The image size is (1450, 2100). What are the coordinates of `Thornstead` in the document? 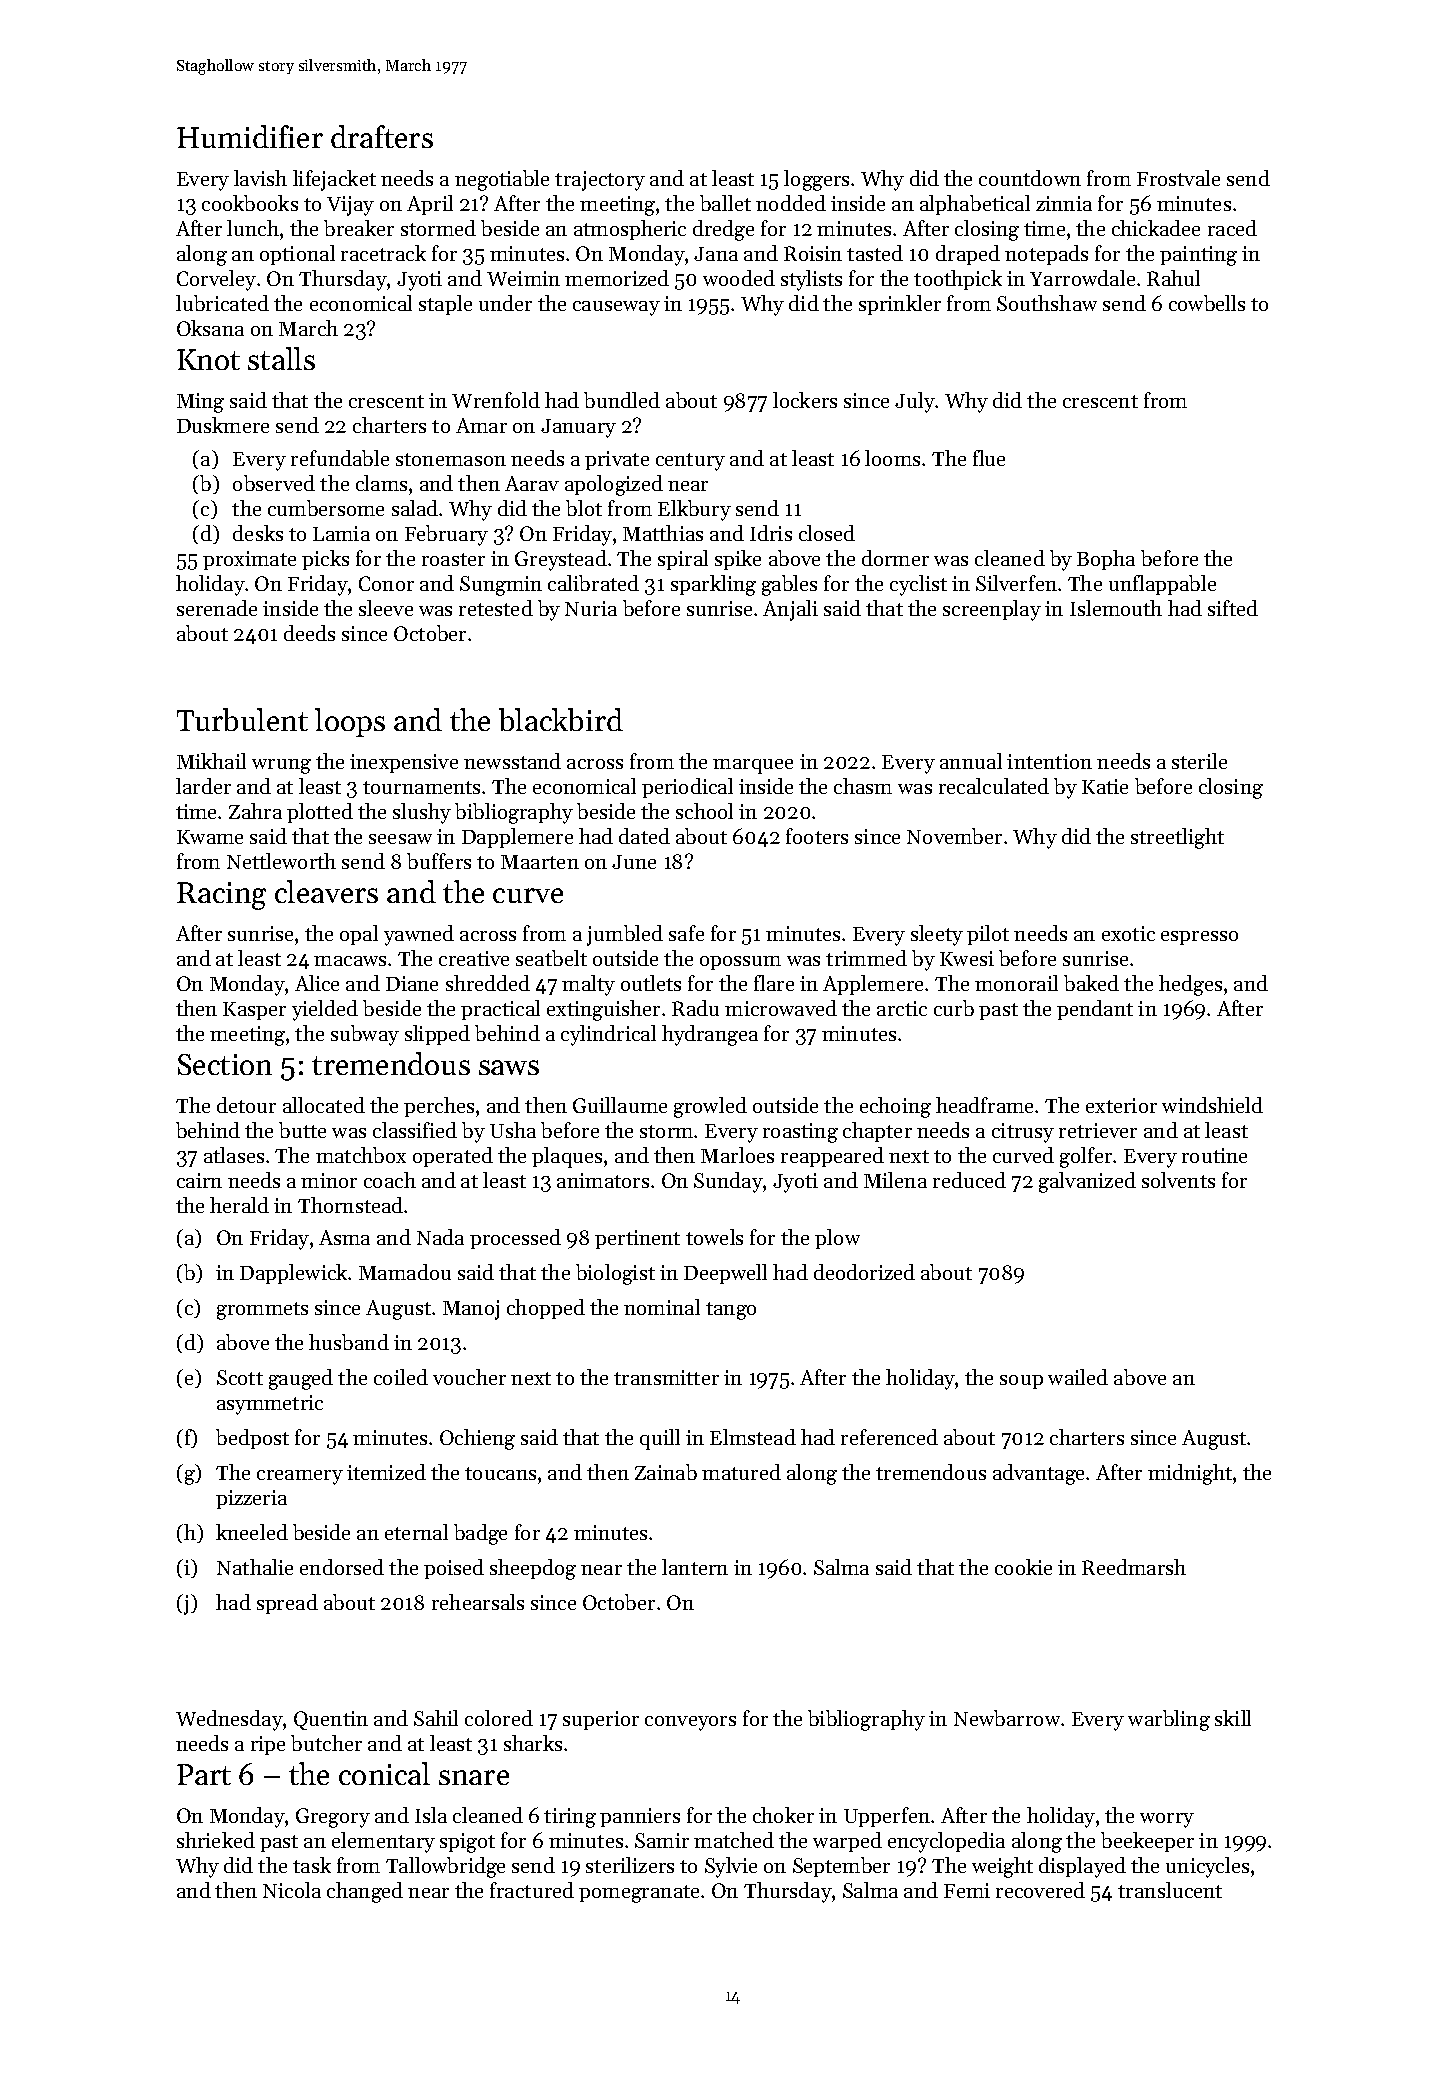 It's located at (350, 1205).
